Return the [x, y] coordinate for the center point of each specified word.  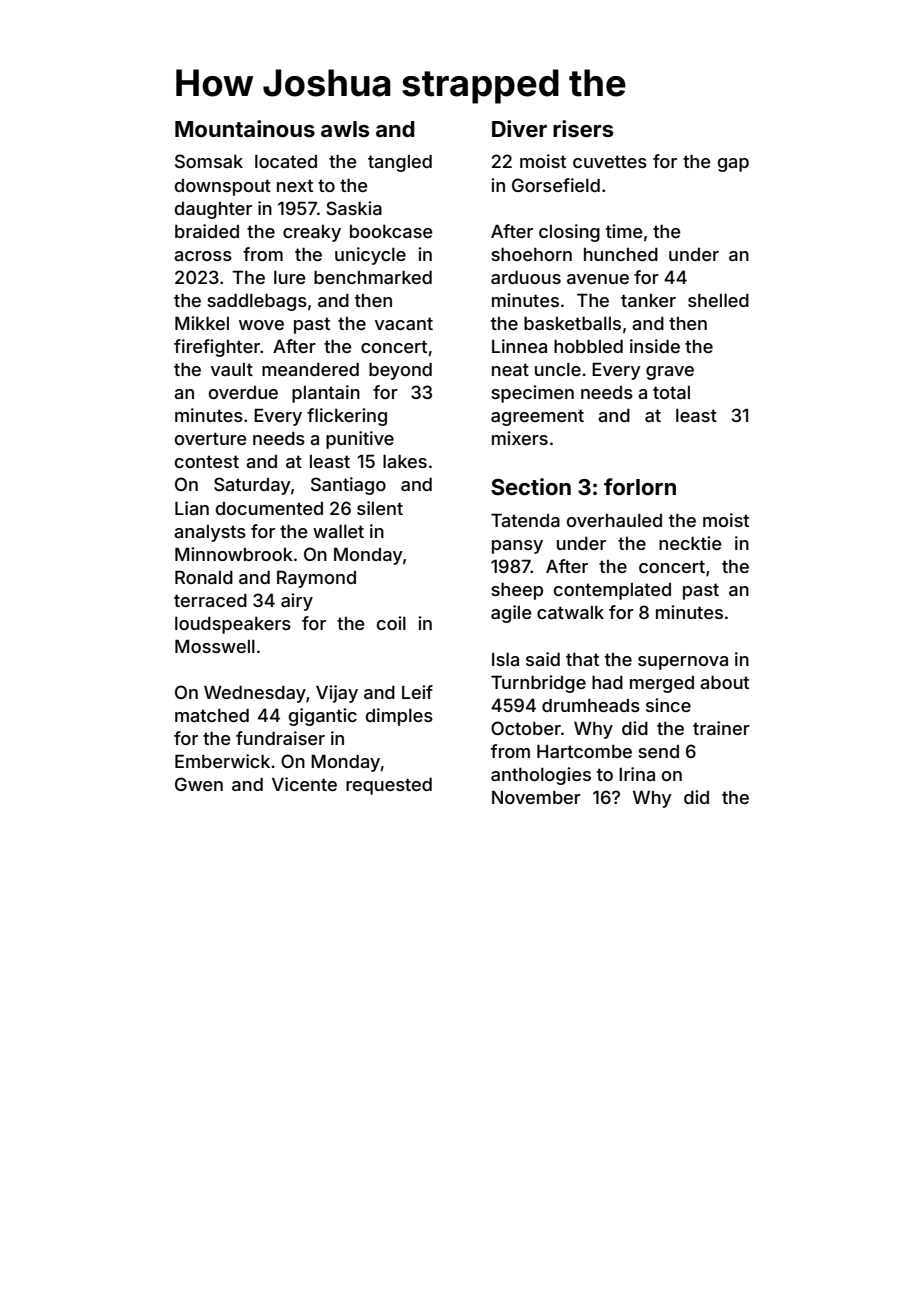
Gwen [199, 784]
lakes [405, 461]
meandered [310, 369]
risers [583, 128]
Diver [519, 128]
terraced [210, 600]
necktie [690, 543]
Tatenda [525, 520]
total [671, 392]
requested [389, 786]
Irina [637, 774]
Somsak [209, 161]
